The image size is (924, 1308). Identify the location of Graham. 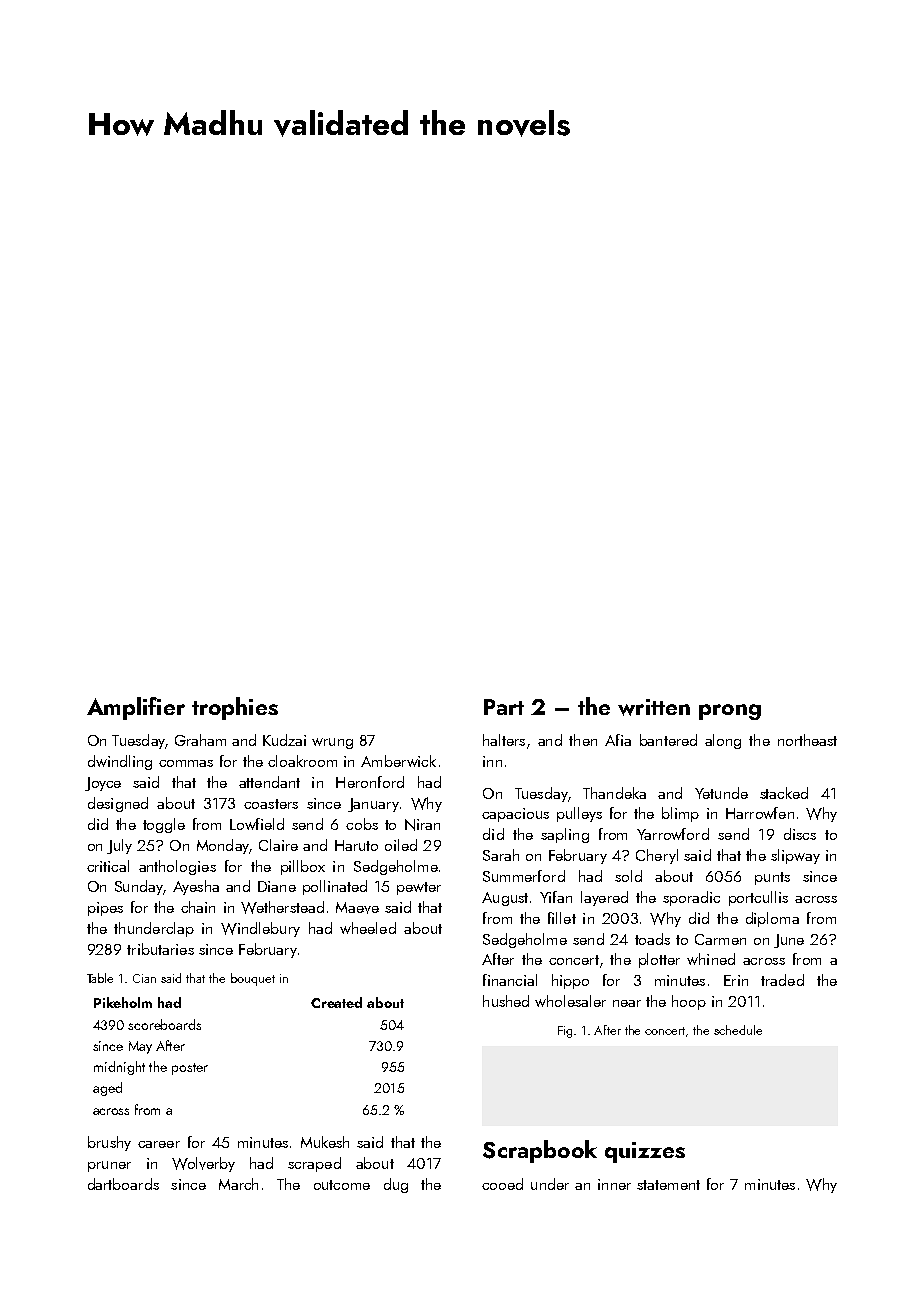
(200, 740).
